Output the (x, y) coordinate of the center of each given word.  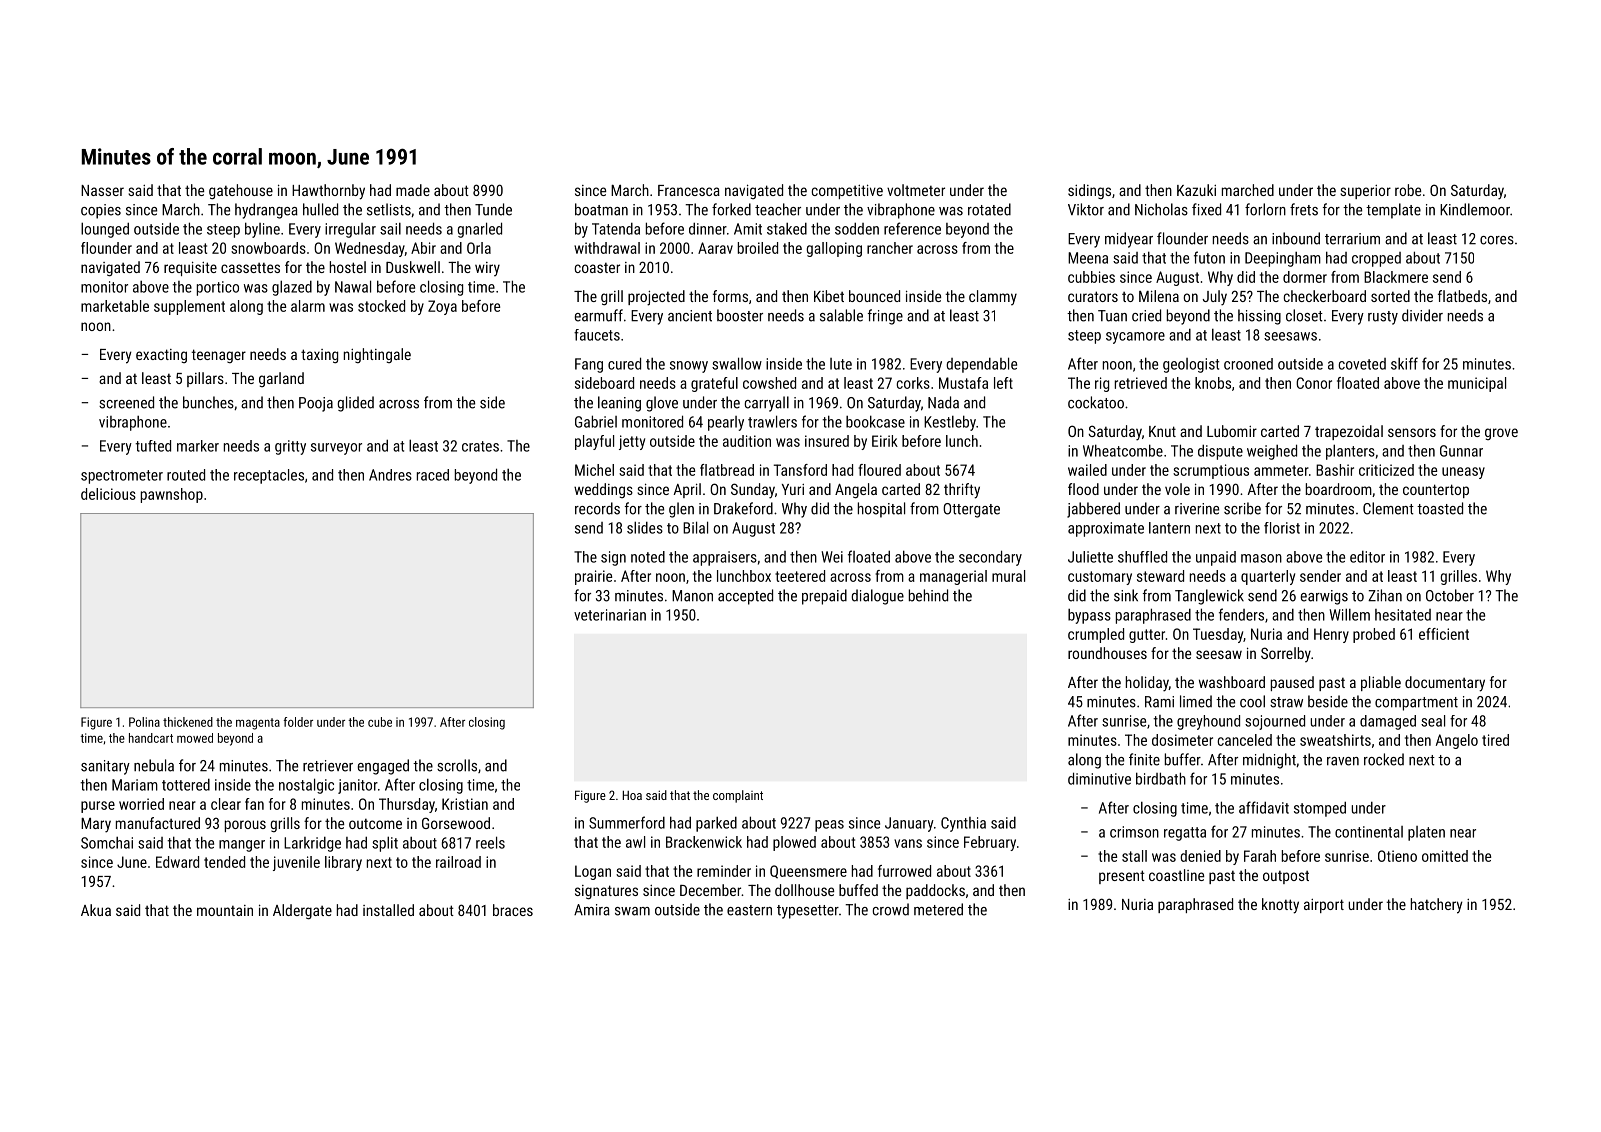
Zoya (442, 307)
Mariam (135, 785)
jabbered (1093, 510)
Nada (943, 402)
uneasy (1463, 473)
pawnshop (172, 495)
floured (879, 470)
